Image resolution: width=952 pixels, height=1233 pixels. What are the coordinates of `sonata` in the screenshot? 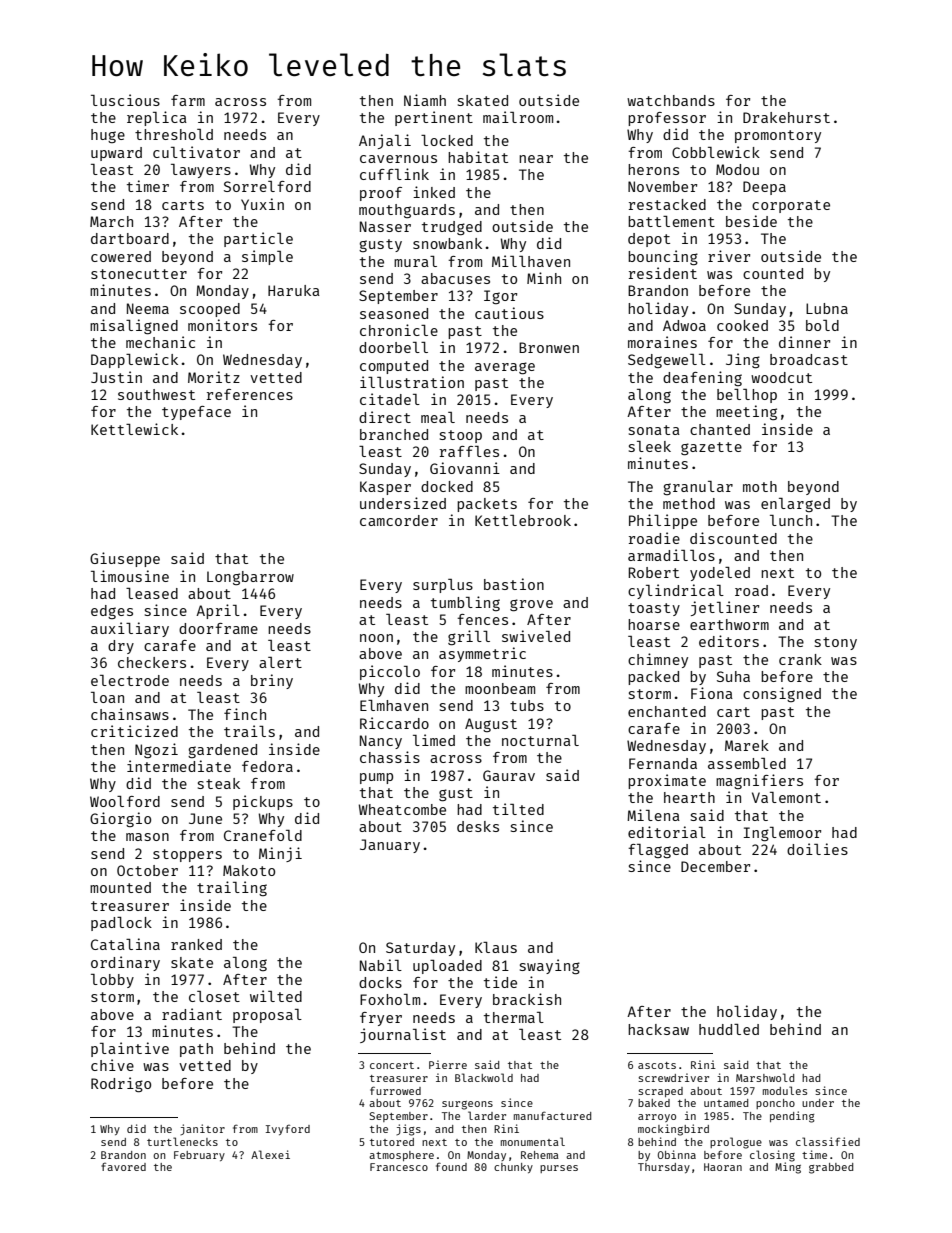 It's located at (654, 430).
